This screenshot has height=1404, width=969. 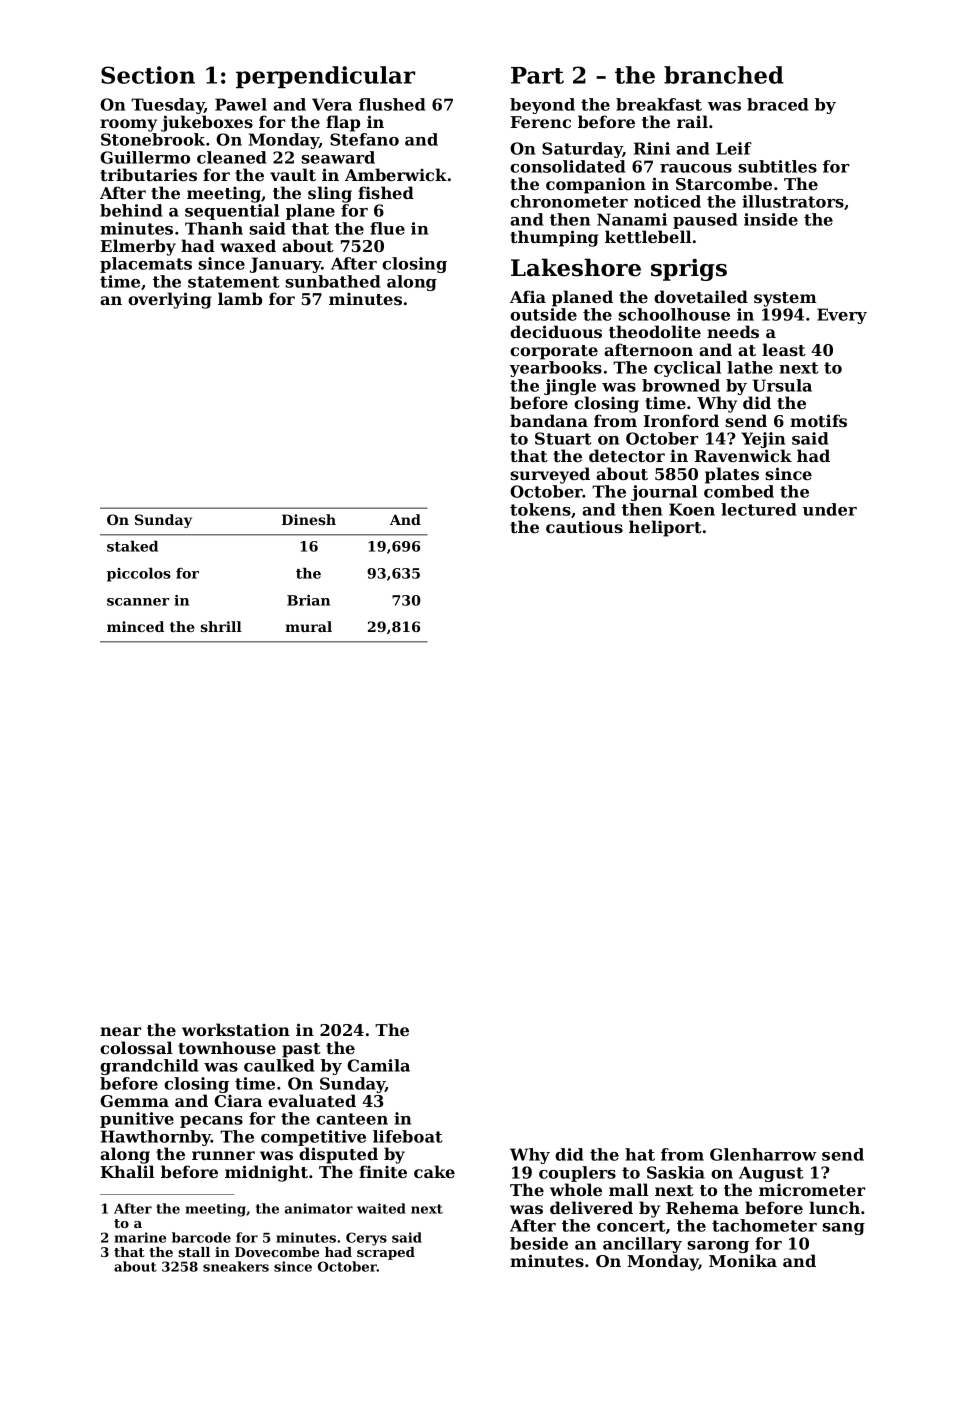 I want to click on deciduous, so click(x=556, y=331).
